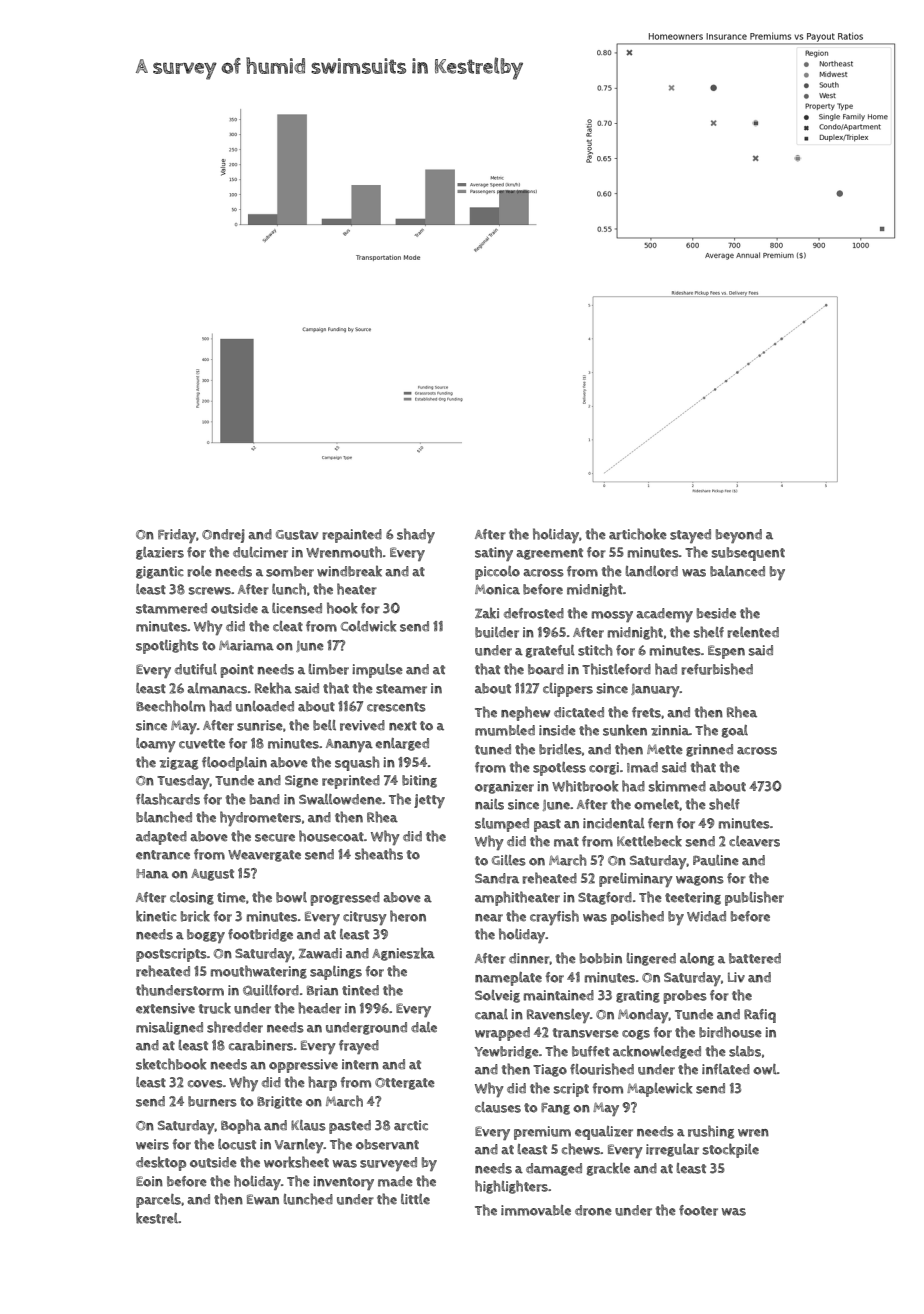  I want to click on satiny, so click(494, 554).
